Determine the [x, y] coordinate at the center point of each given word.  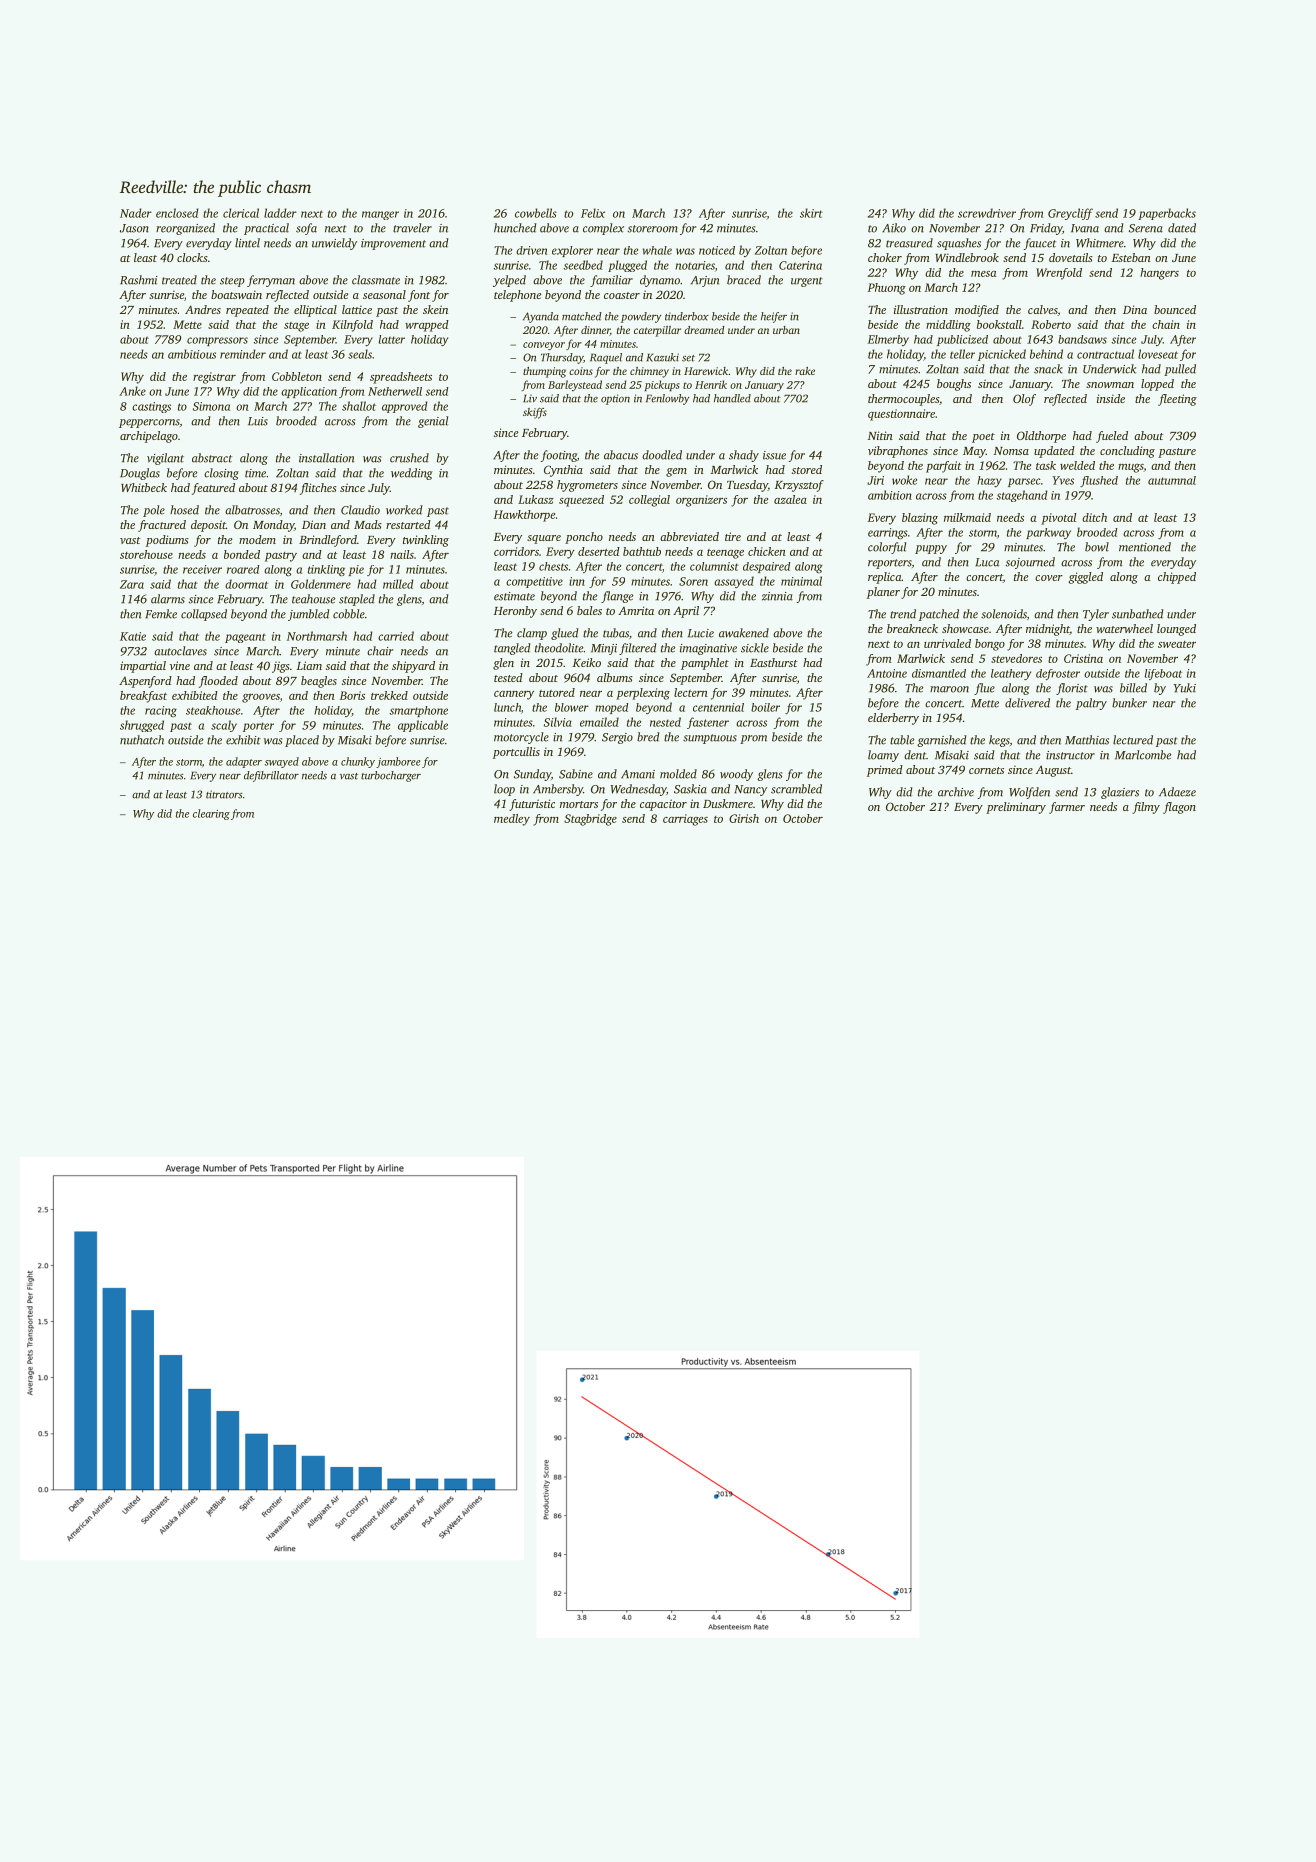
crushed [409, 458]
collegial [649, 501]
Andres [203, 309]
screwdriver [987, 213]
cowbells [536, 213]
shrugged [142, 726]
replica [885, 578]
